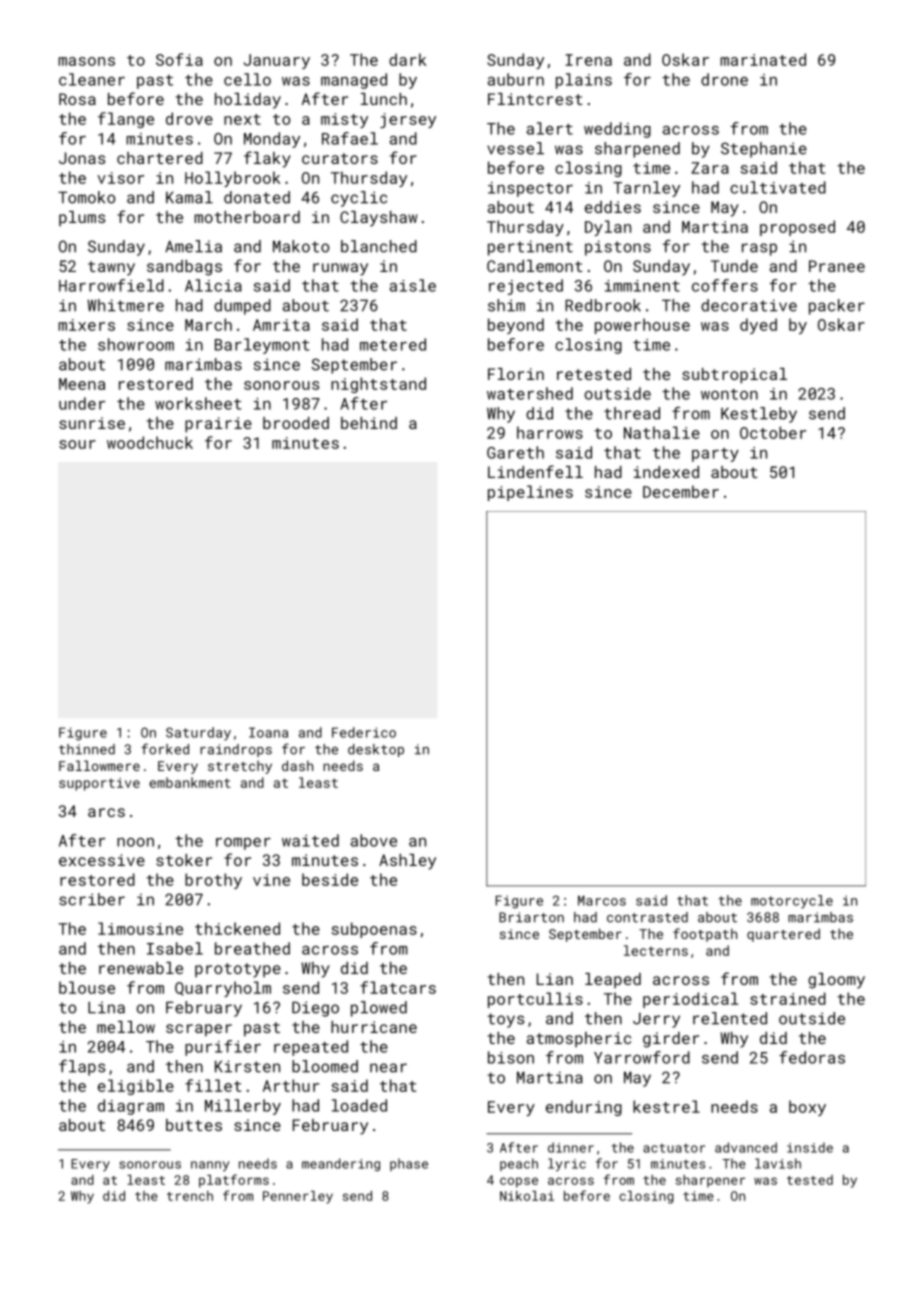  Describe the element at coordinates (190, 1196) in the document. I see `trench` at that location.
